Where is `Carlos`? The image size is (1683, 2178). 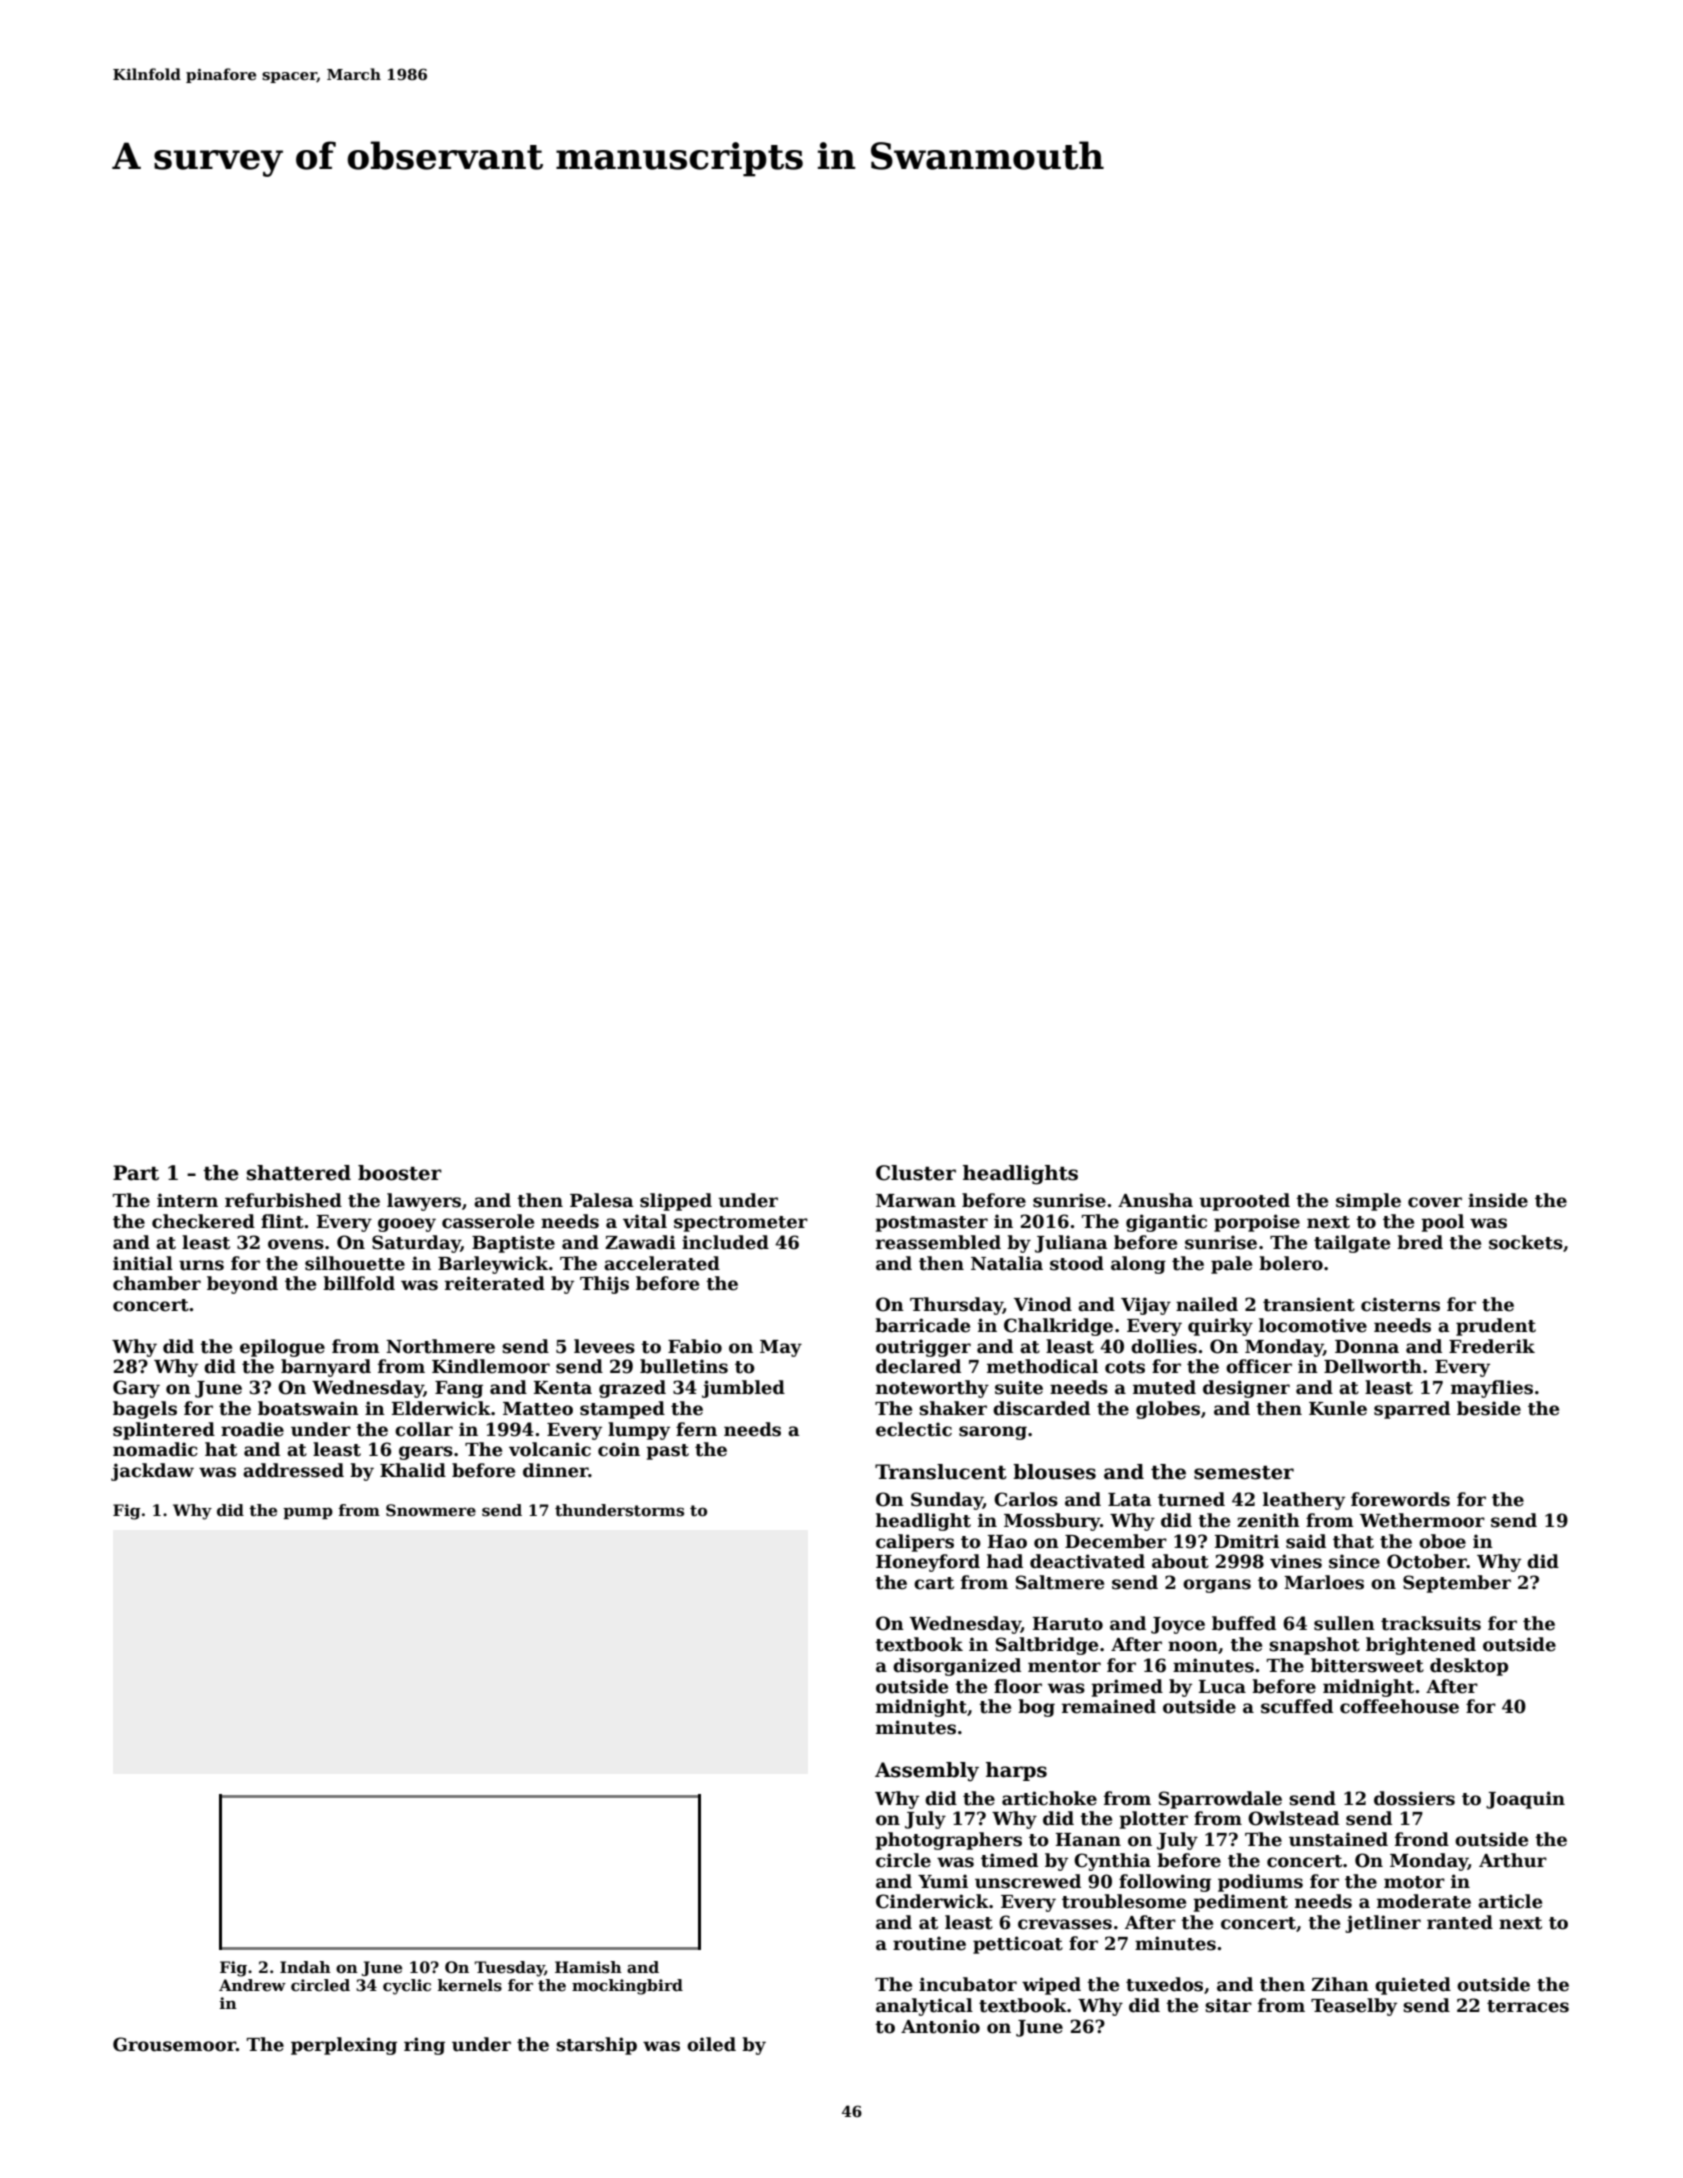
Carlos is located at coordinates (1026, 1499).
